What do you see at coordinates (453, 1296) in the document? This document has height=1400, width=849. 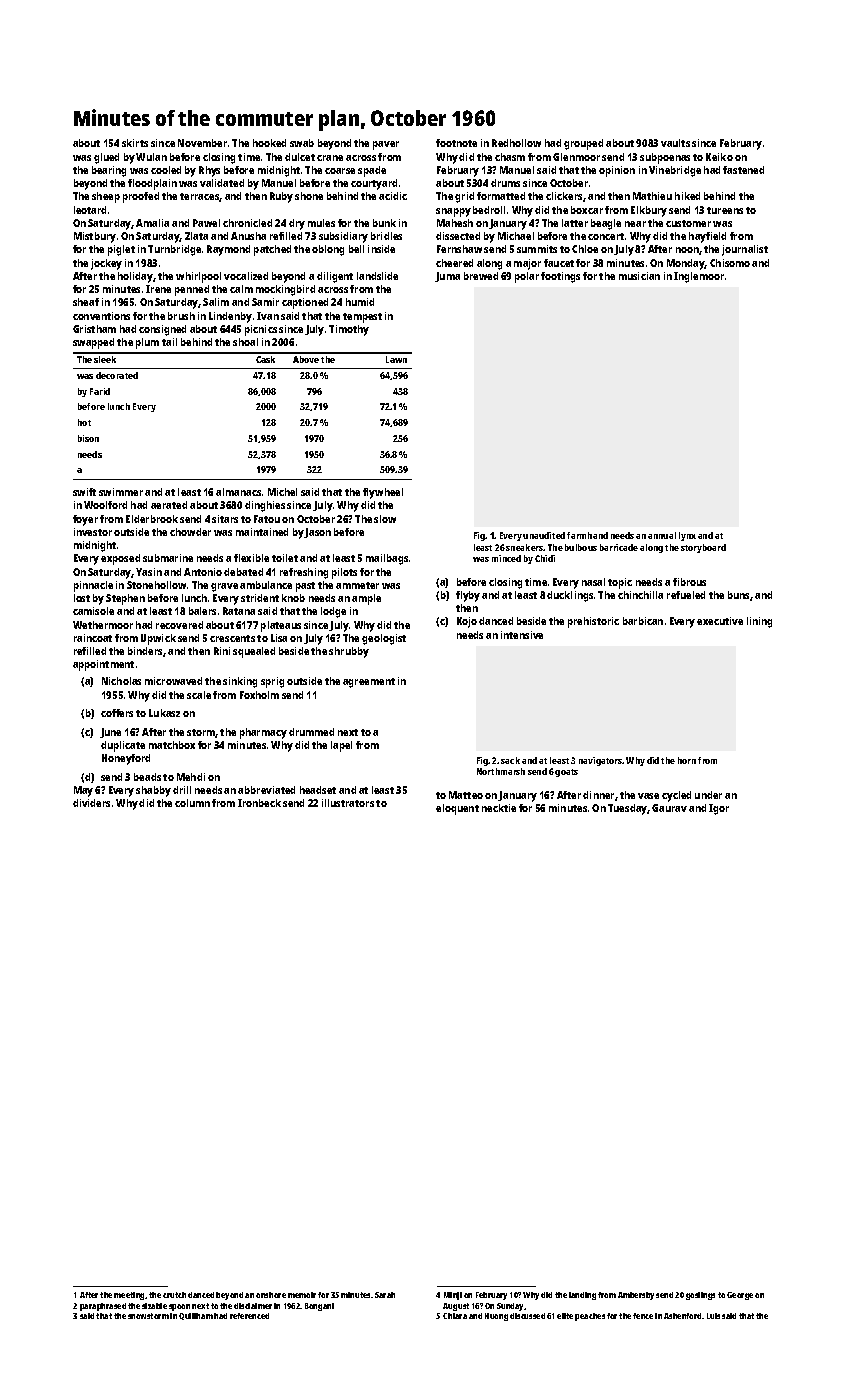 I see `Minji` at bounding box center [453, 1296].
